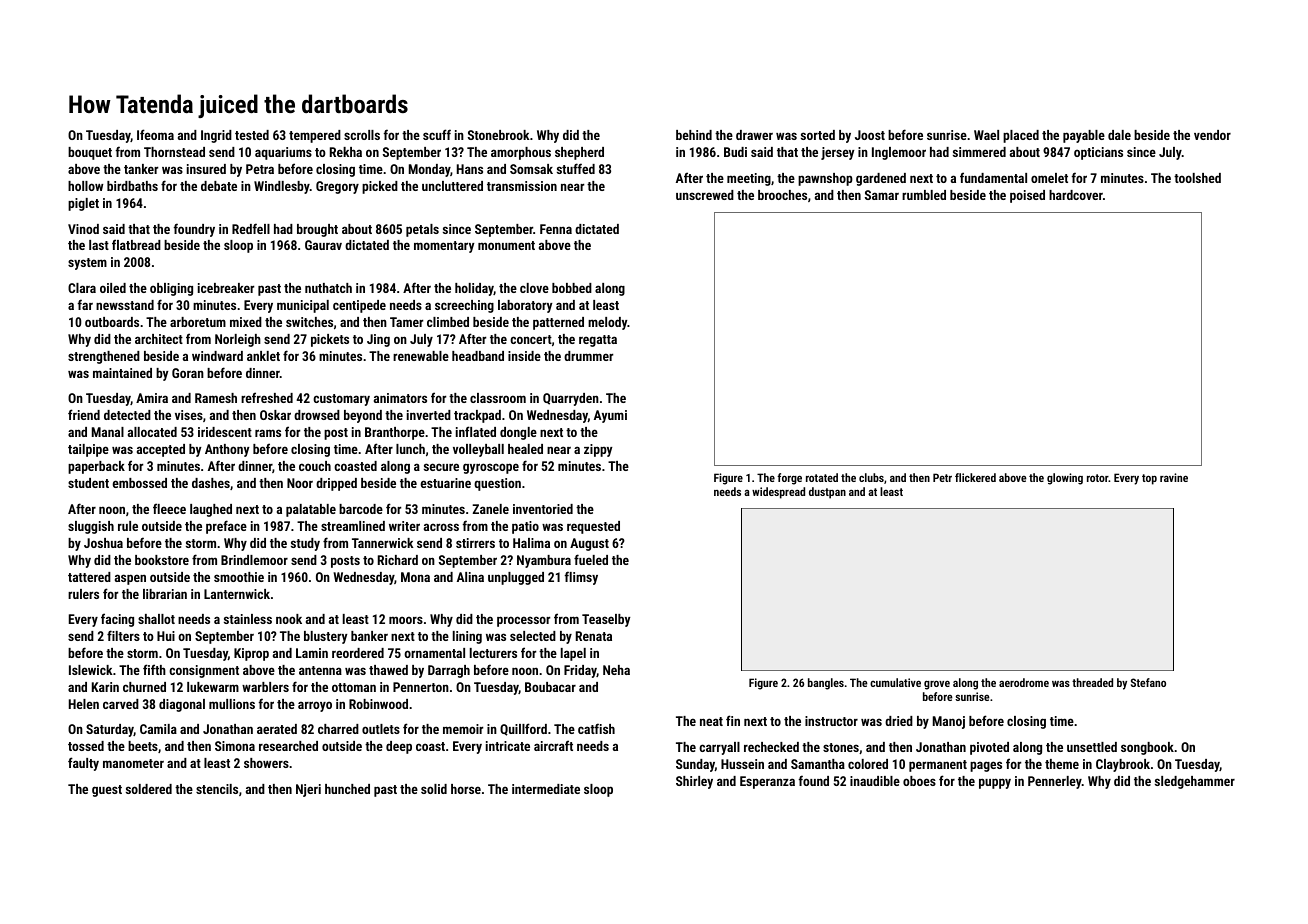  Describe the element at coordinates (289, 619) in the screenshot. I see `nook` at that location.
